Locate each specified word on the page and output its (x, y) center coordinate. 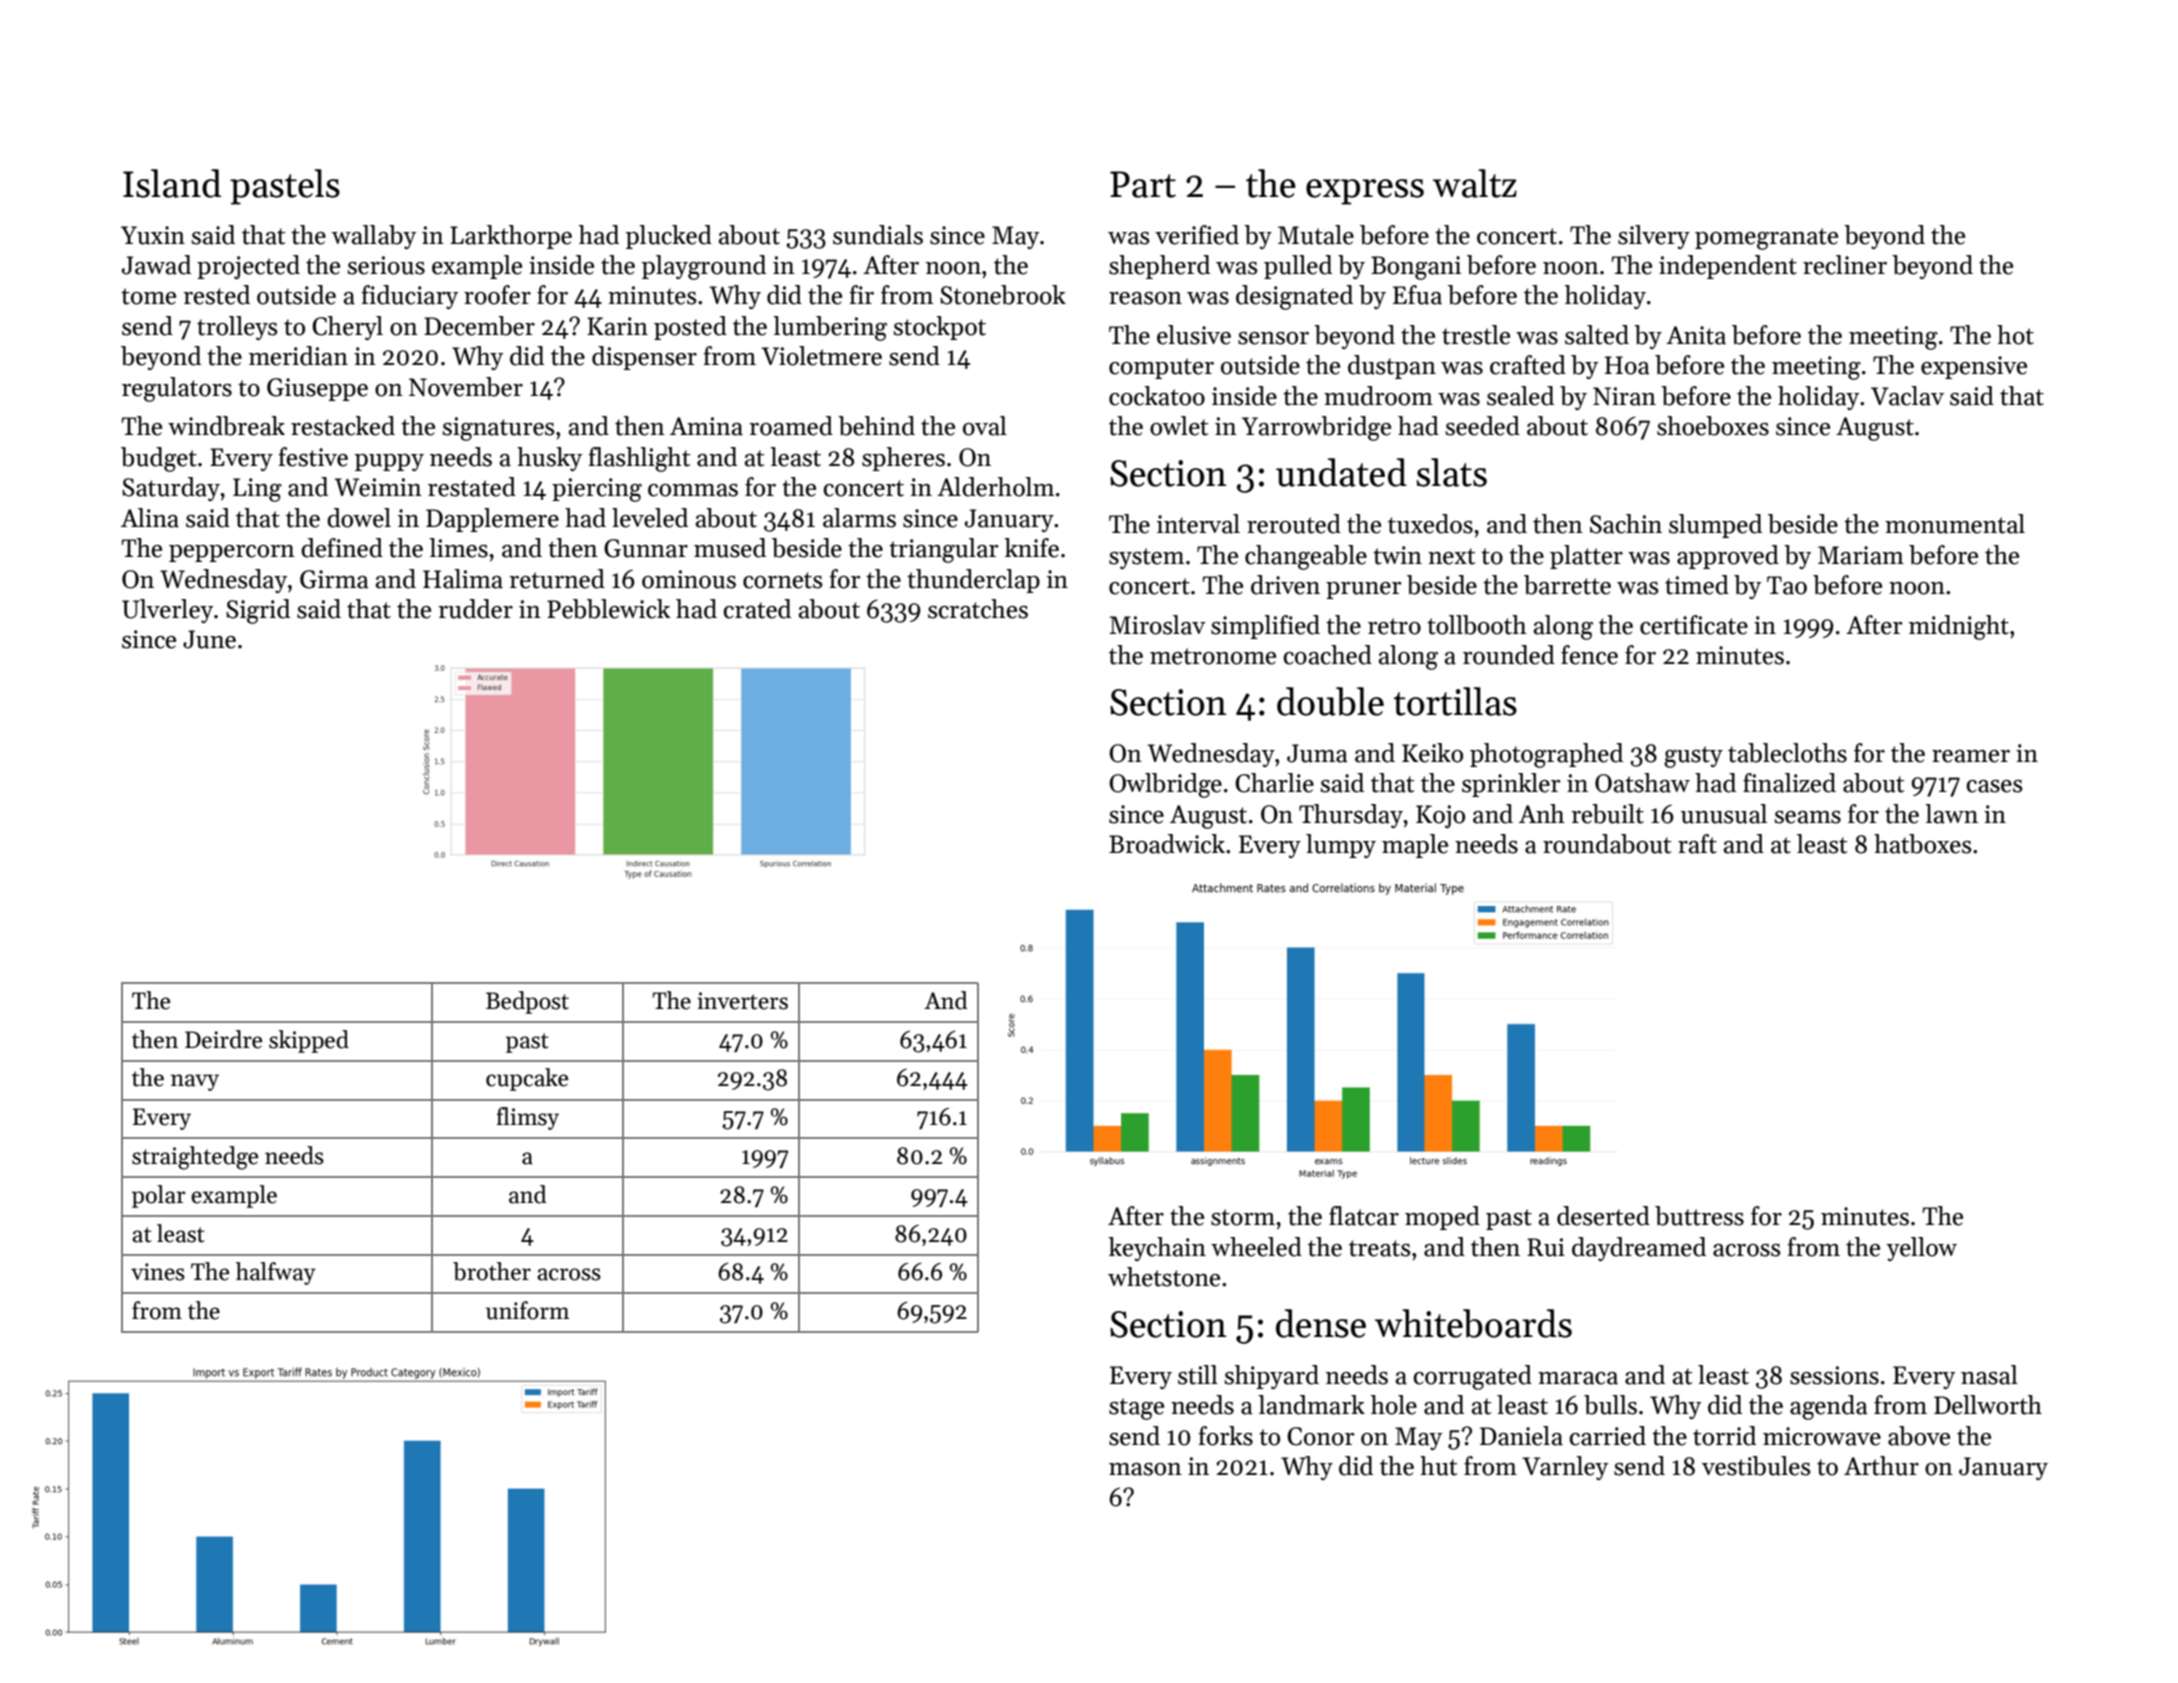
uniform (527, 1310)
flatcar (1364, 1216)
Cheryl (347, 328)
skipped (309, 1041)
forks (1225, 1436)
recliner (1845, 265)
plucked (669, 237)
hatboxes (1923, 844)
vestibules (1756, 1466)
